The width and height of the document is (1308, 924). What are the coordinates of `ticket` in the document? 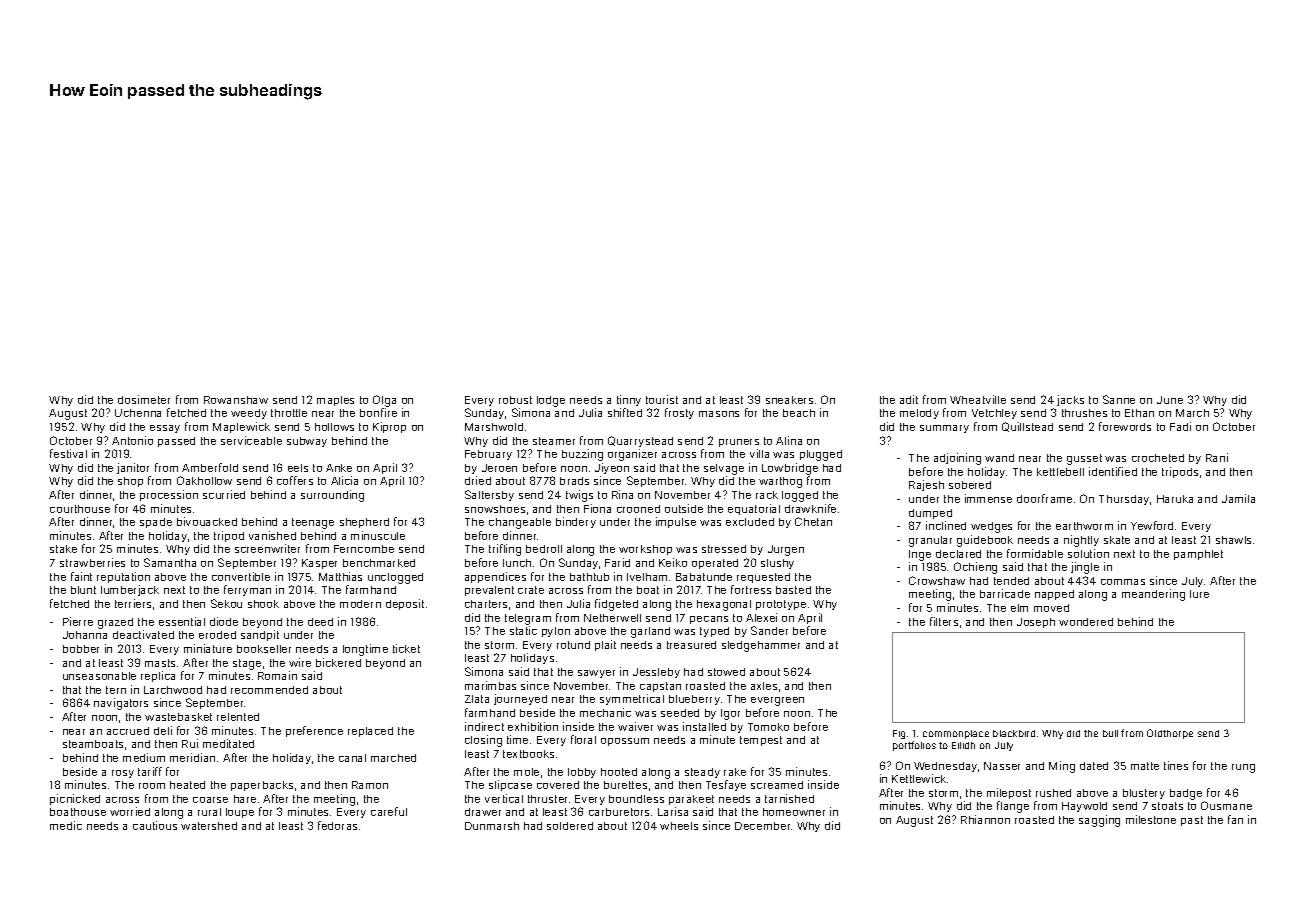 It's located at (406, 648).
